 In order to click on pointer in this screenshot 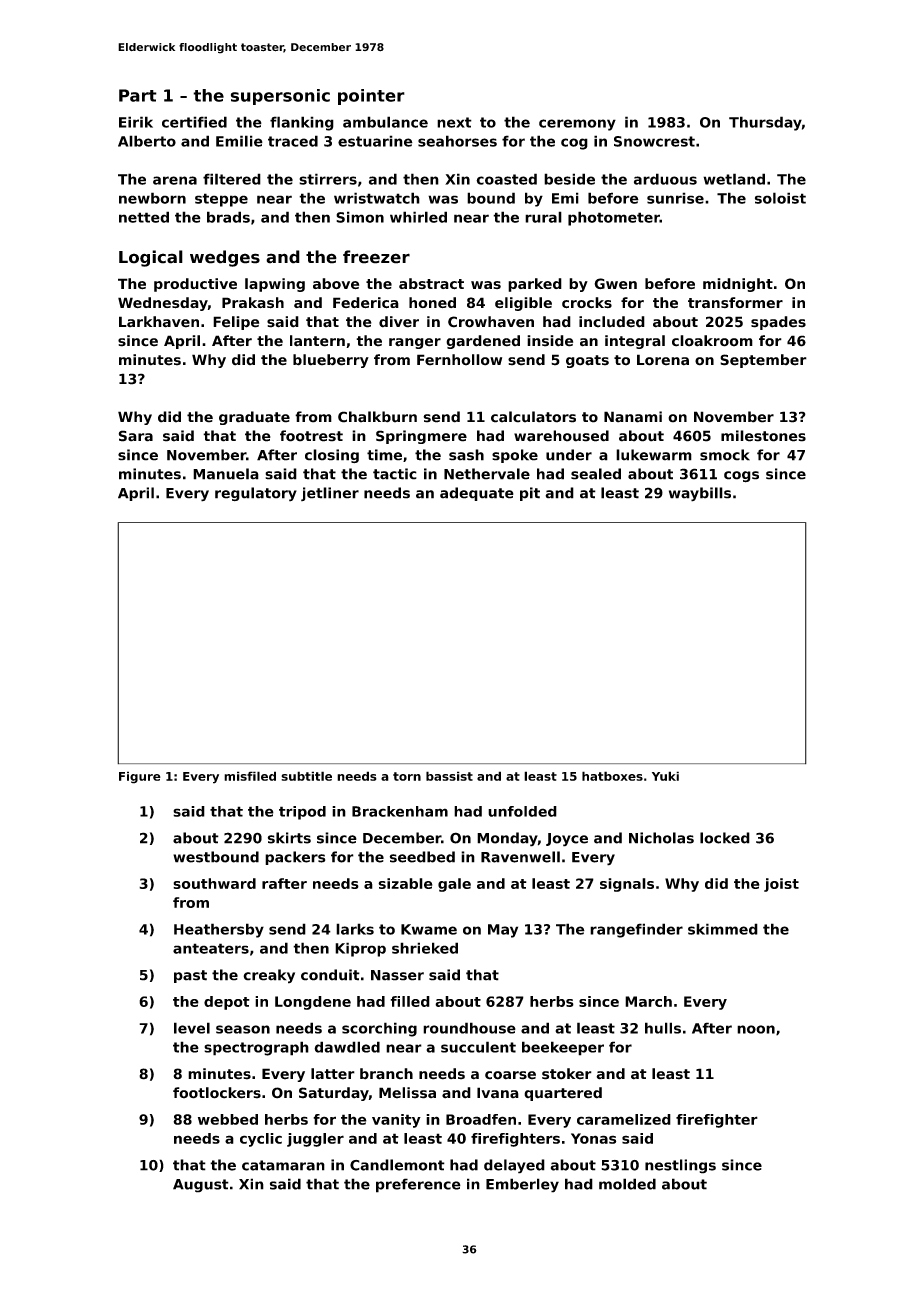, I will do `click(371, 97)`.
